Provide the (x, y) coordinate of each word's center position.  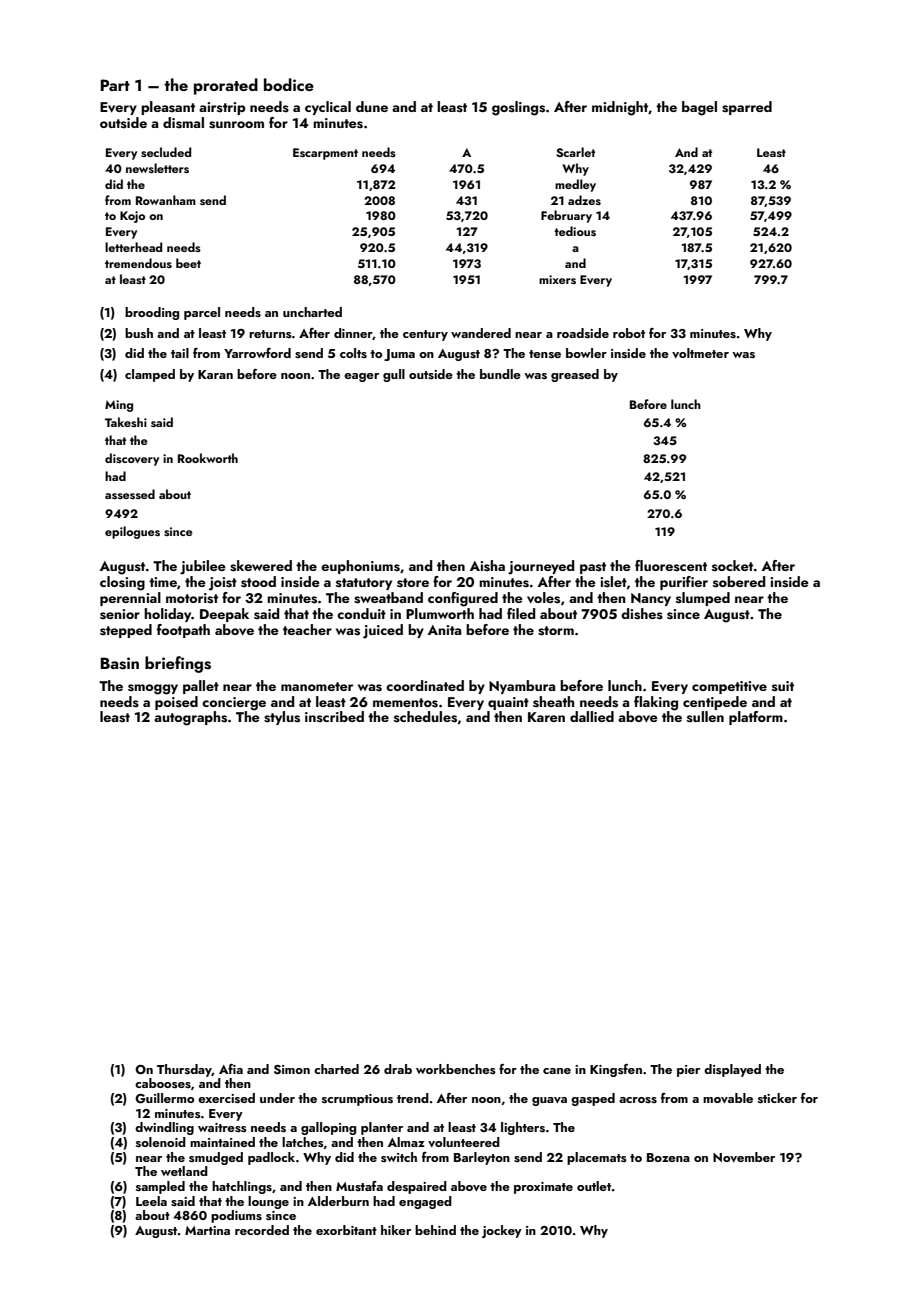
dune (372, 106)
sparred (747, 108)
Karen (546, 717)
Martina (207, 1230)
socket (732, 566)
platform (756, 718)
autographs (190, 718)
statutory (364, 584)
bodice (289, 84)
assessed (130, 494)
